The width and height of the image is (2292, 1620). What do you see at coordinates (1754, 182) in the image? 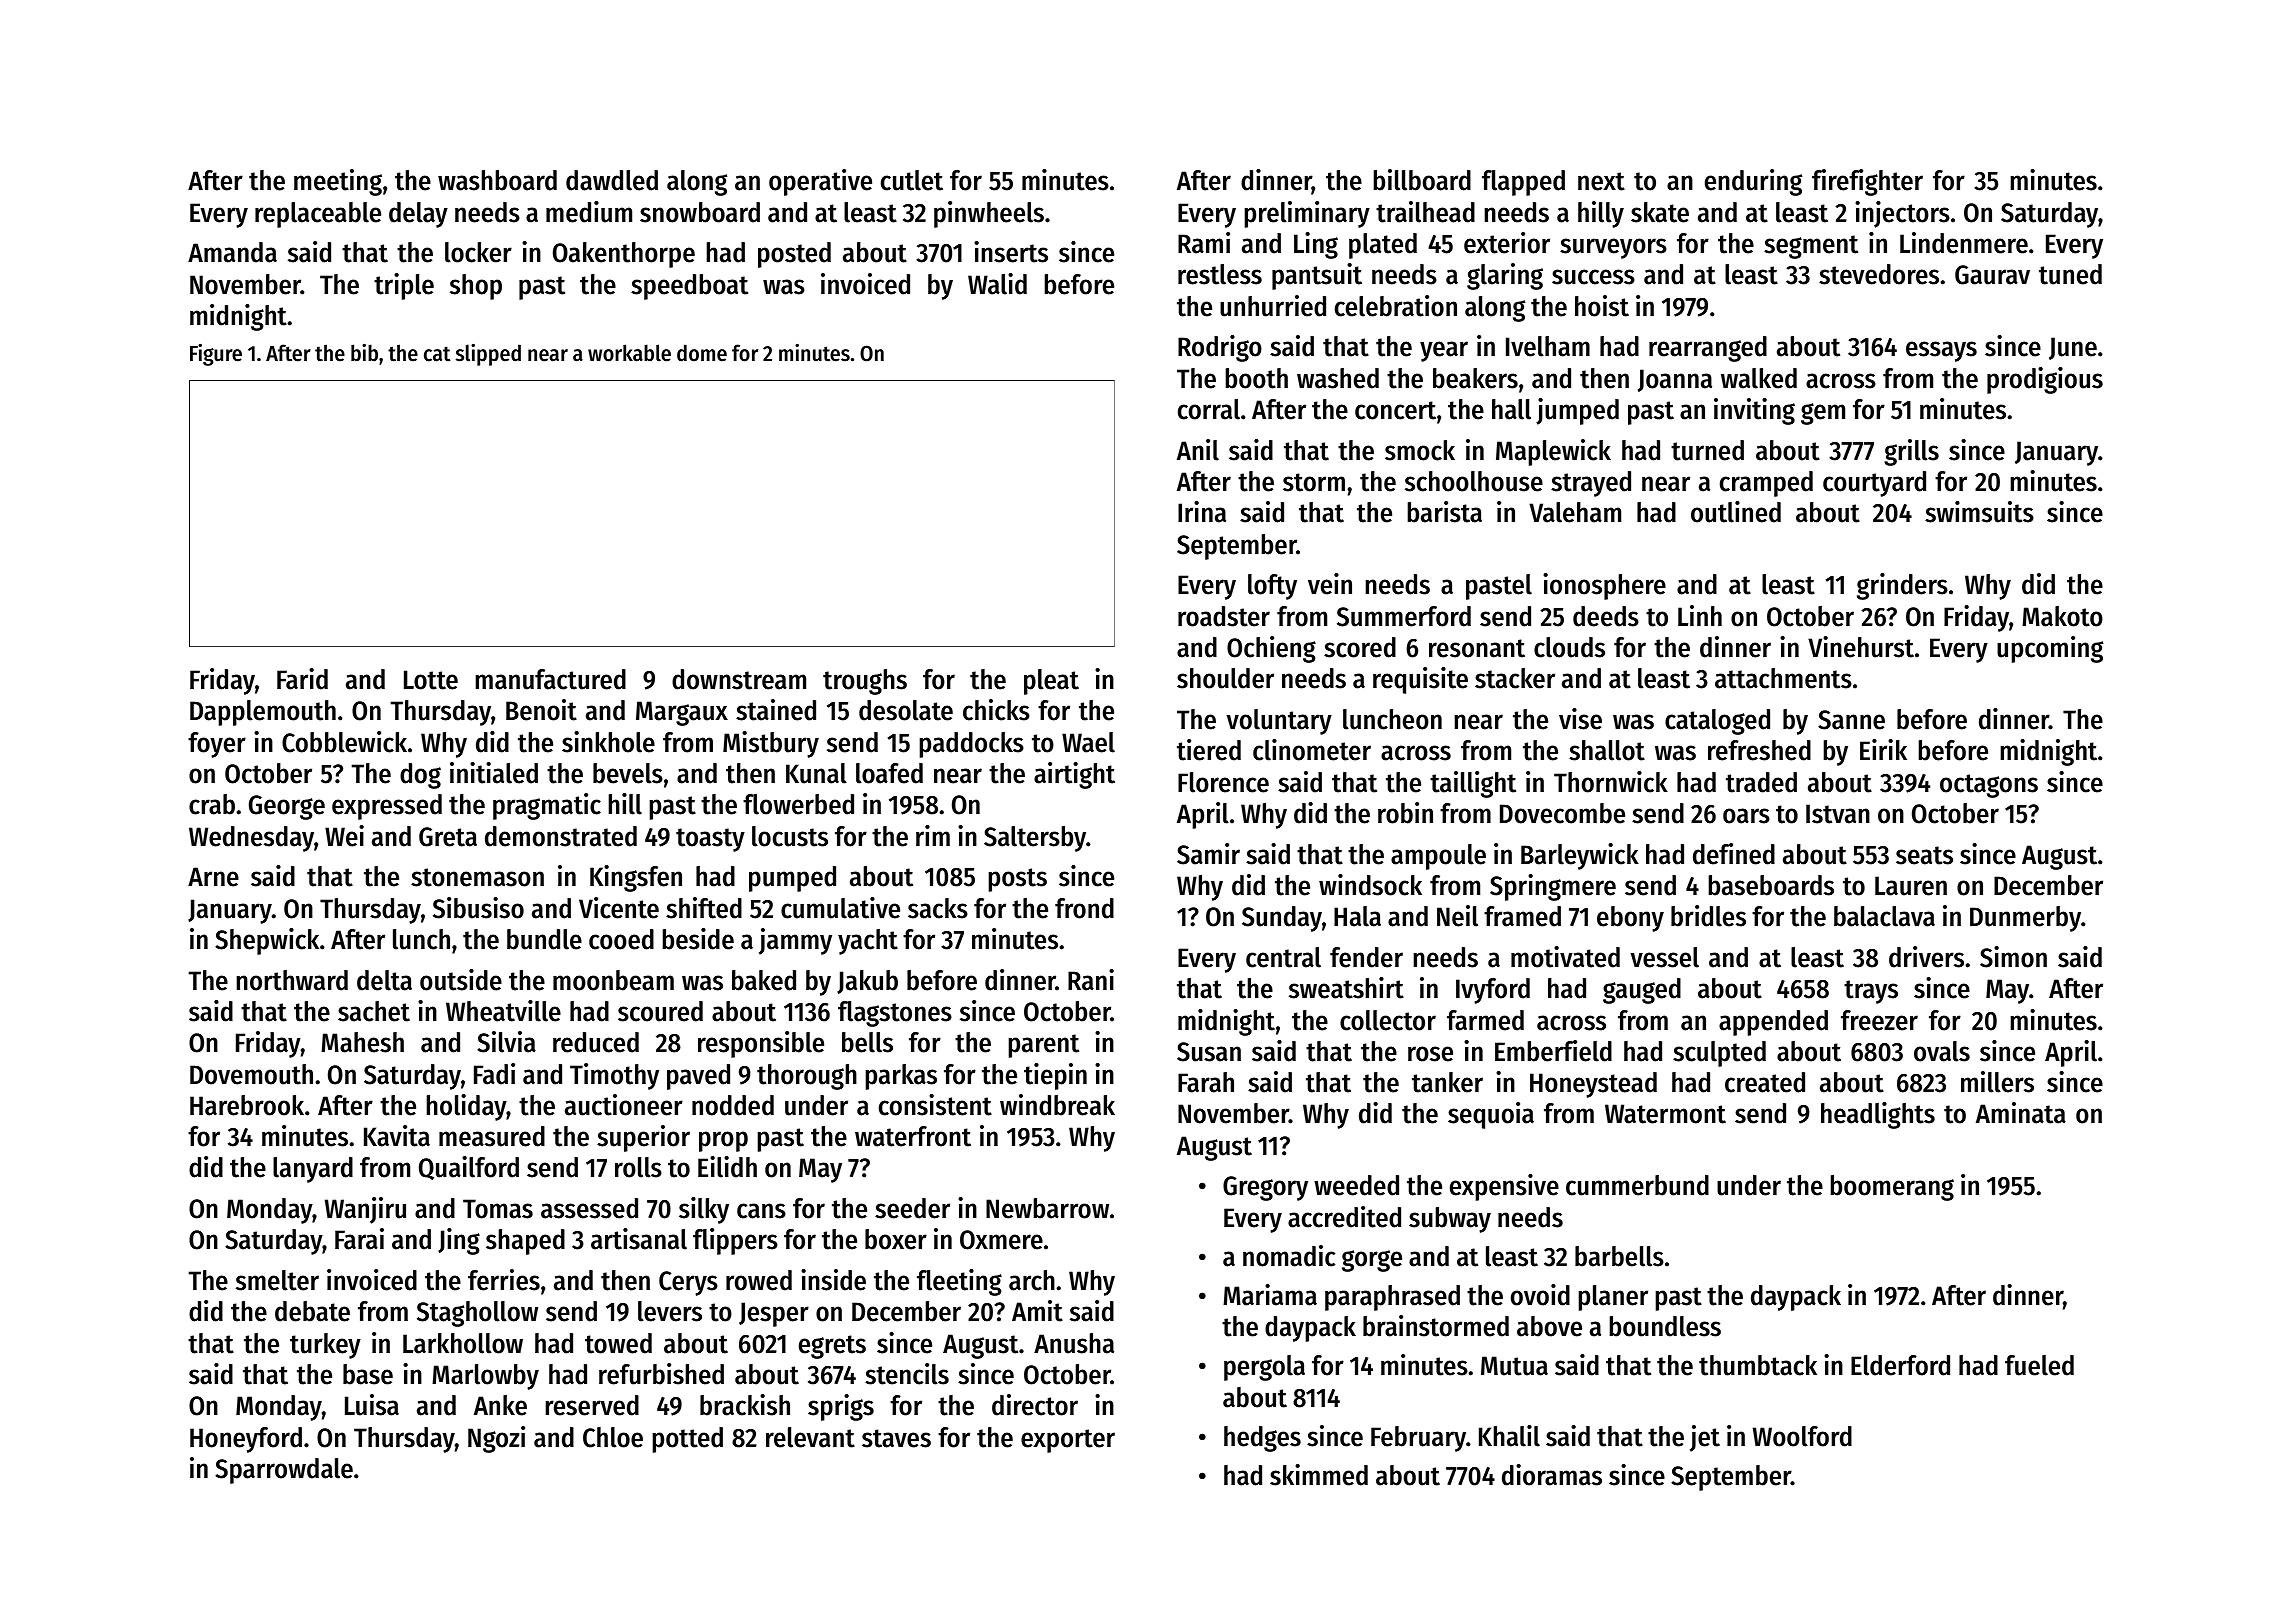
I see `enduring` at bounding box center [1754, 182].
